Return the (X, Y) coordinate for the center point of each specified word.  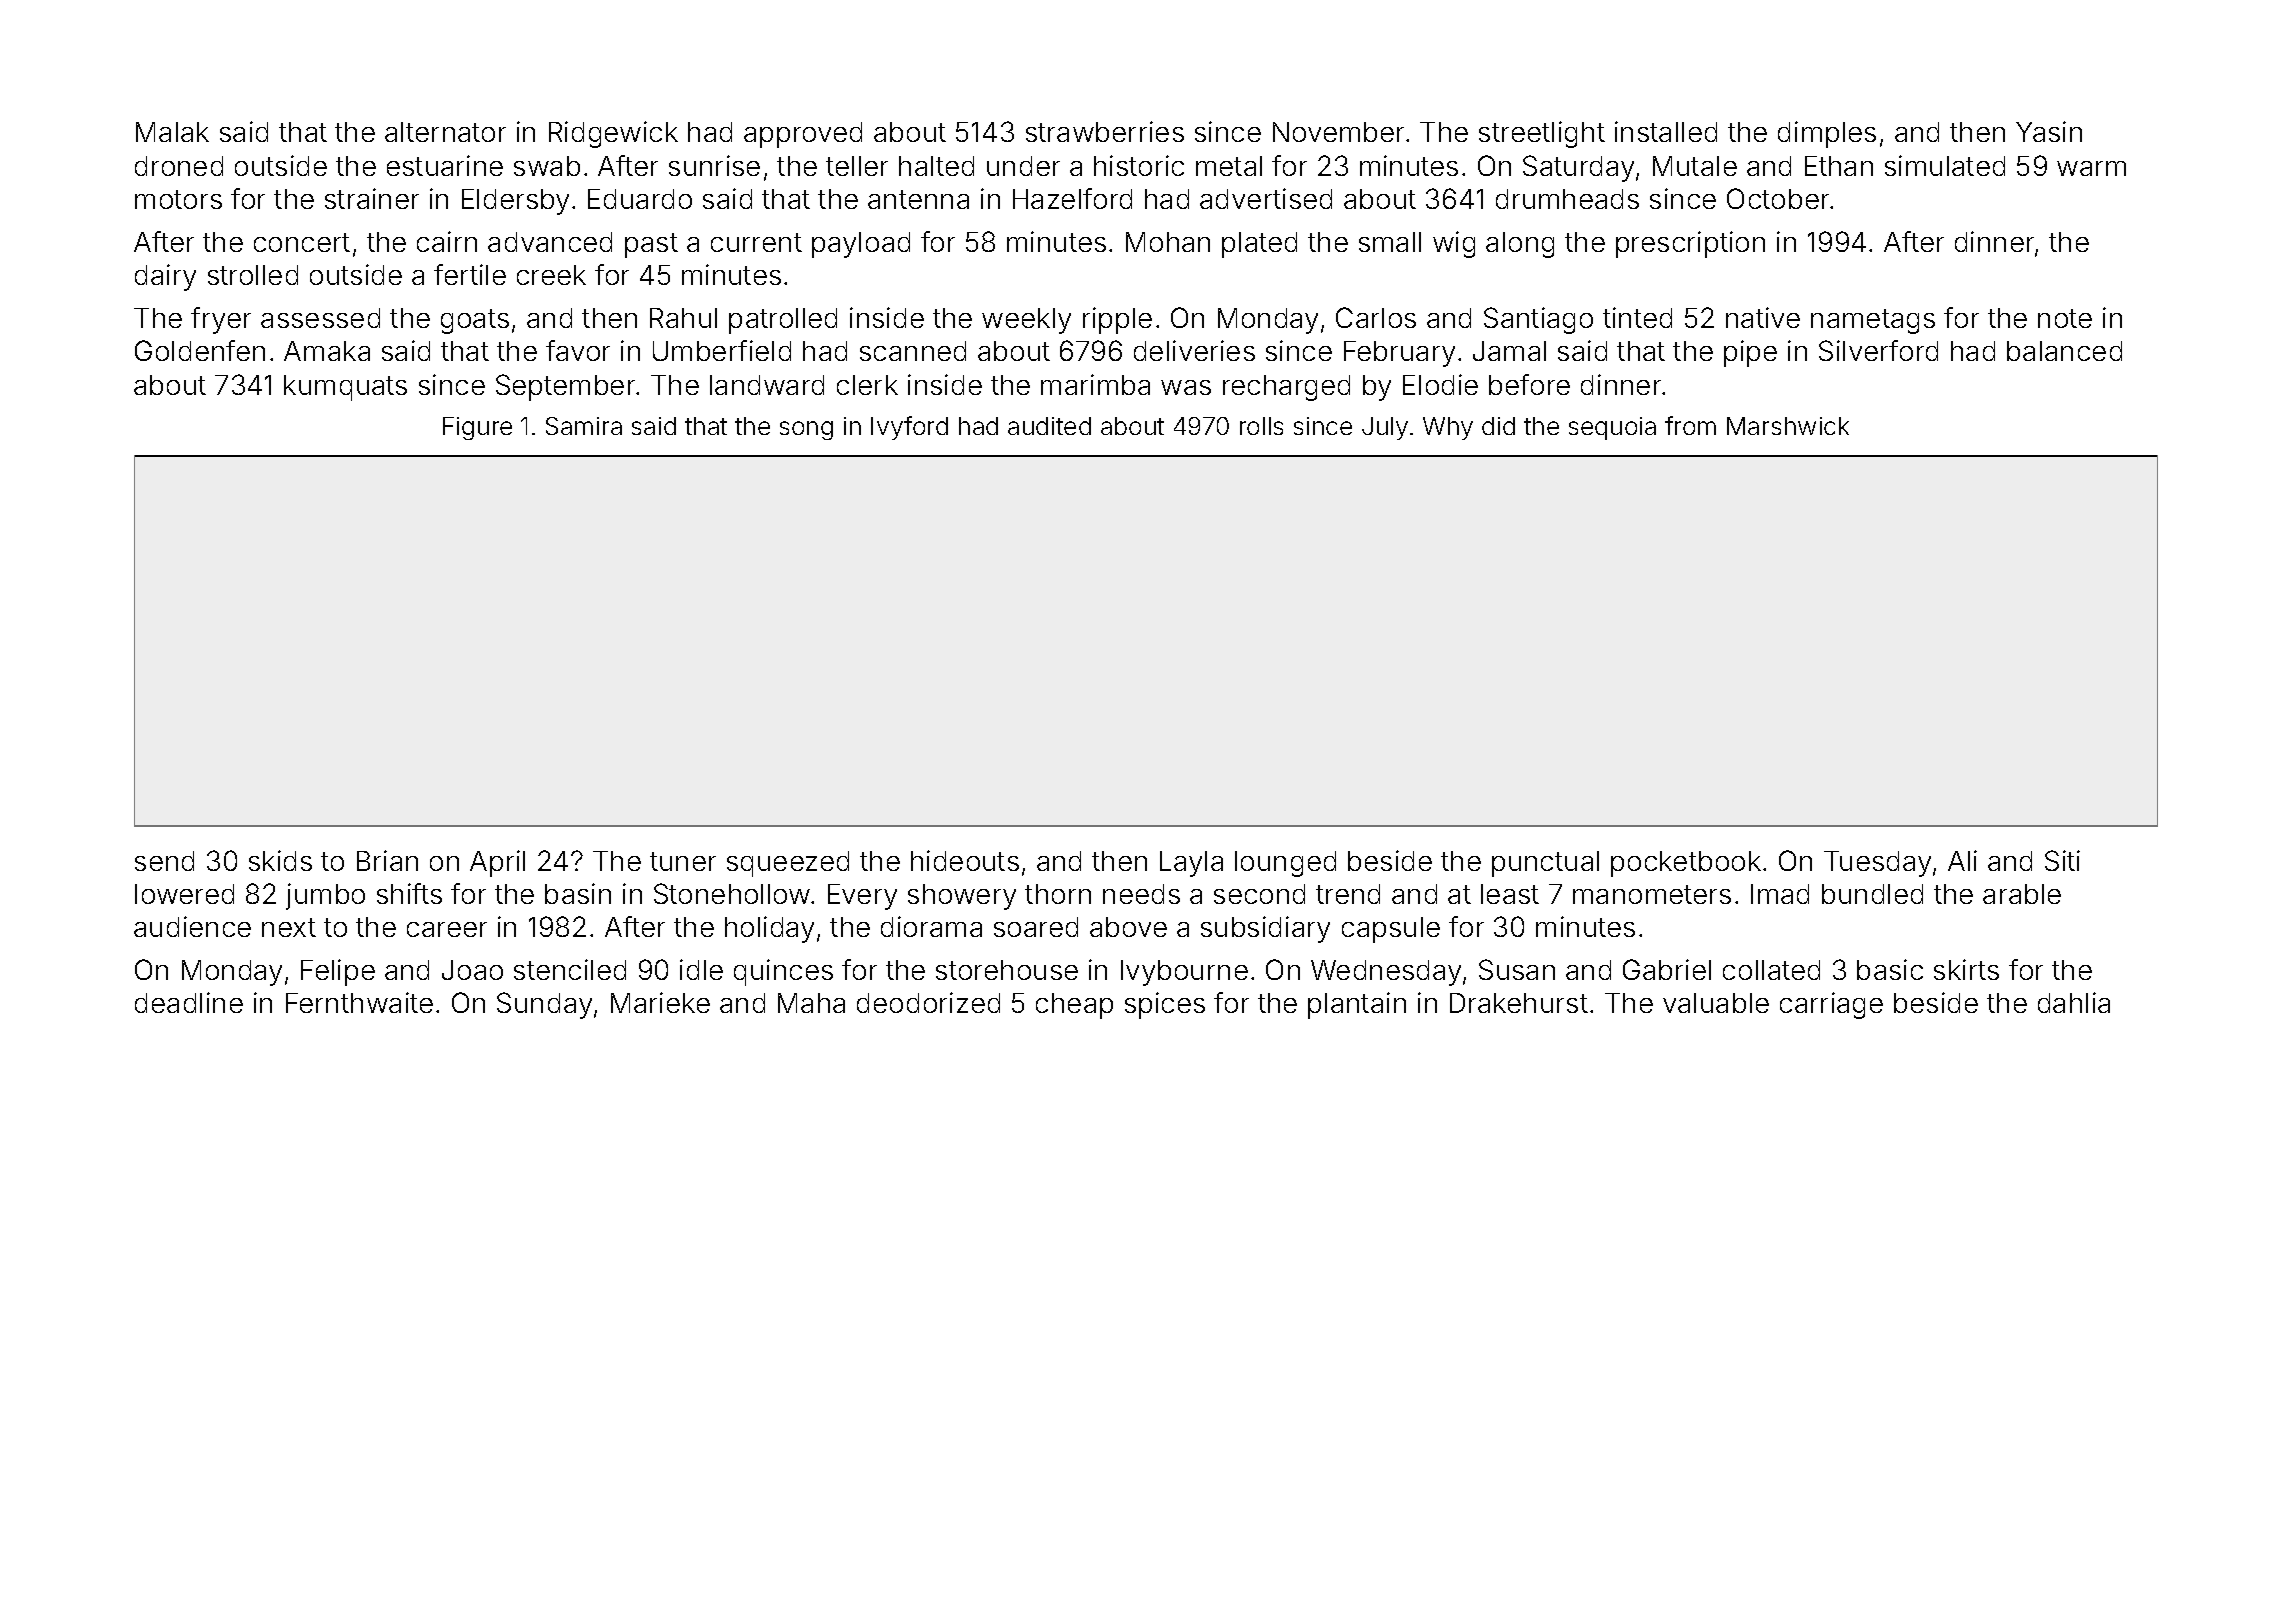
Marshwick (1788, 426)
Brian (387, 860)
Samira (584, 426)
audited (1049, 426)
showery (962, 897)
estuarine (445, 165)
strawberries (1105, 131)
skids (280, 860)
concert (302, 242)
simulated (1945, 165)
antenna (918, 199)
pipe (1750, 353)
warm (2091, 168)
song (806, 430)
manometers (1652, 894)
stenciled (570, 969)
